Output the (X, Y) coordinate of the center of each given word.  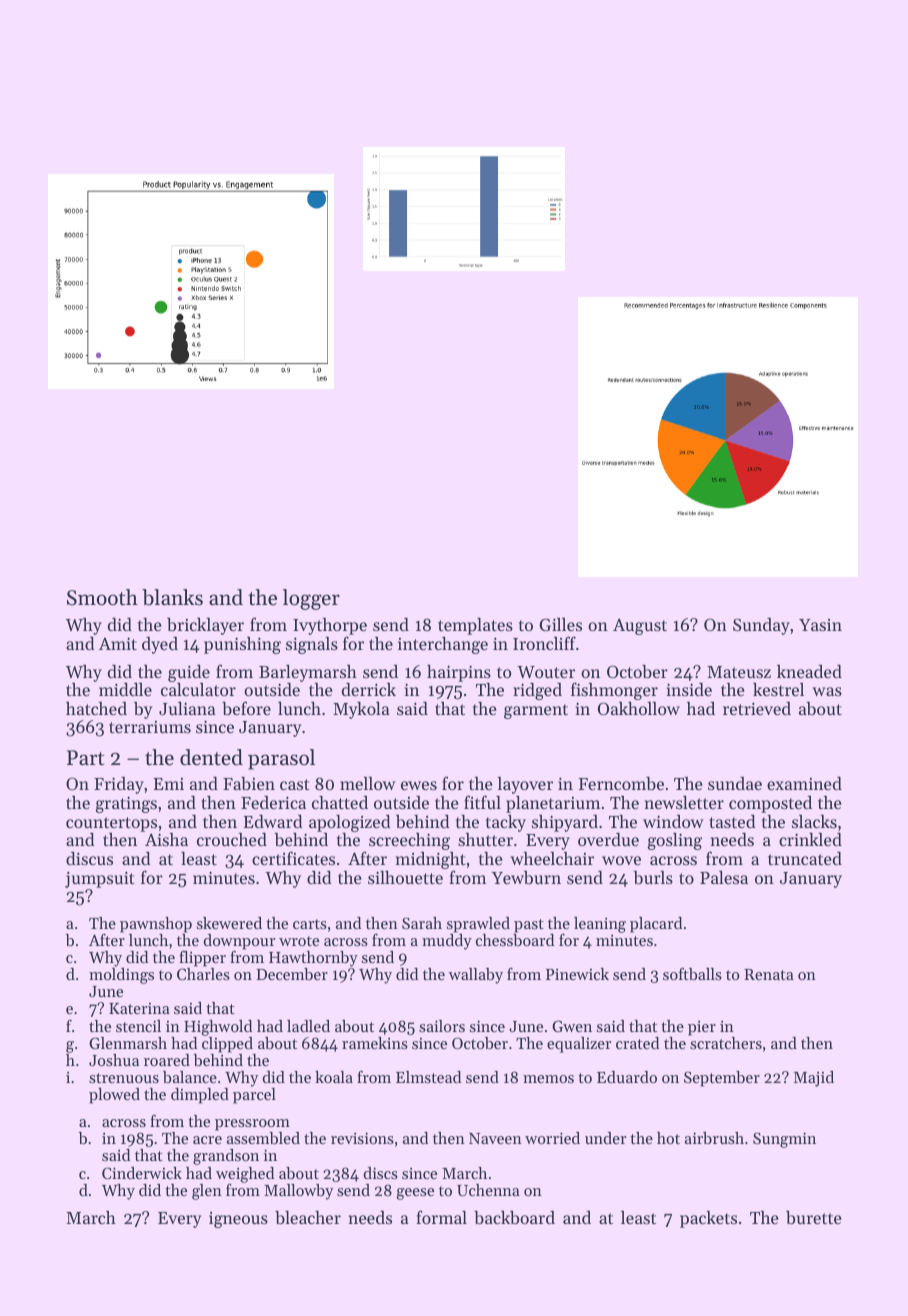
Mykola (361, 710)
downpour (239, 942)
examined (804, 783)
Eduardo (627, 1077)
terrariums (150, 727)
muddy (447, 942)
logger (311, 599)
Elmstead (428, 1077)
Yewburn (526, 877)
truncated (805, 858)
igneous (238, 1220)
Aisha (166, 839)
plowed (114, 1096)
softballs (692, 973)
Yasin (820, 625)
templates (475, 626)
